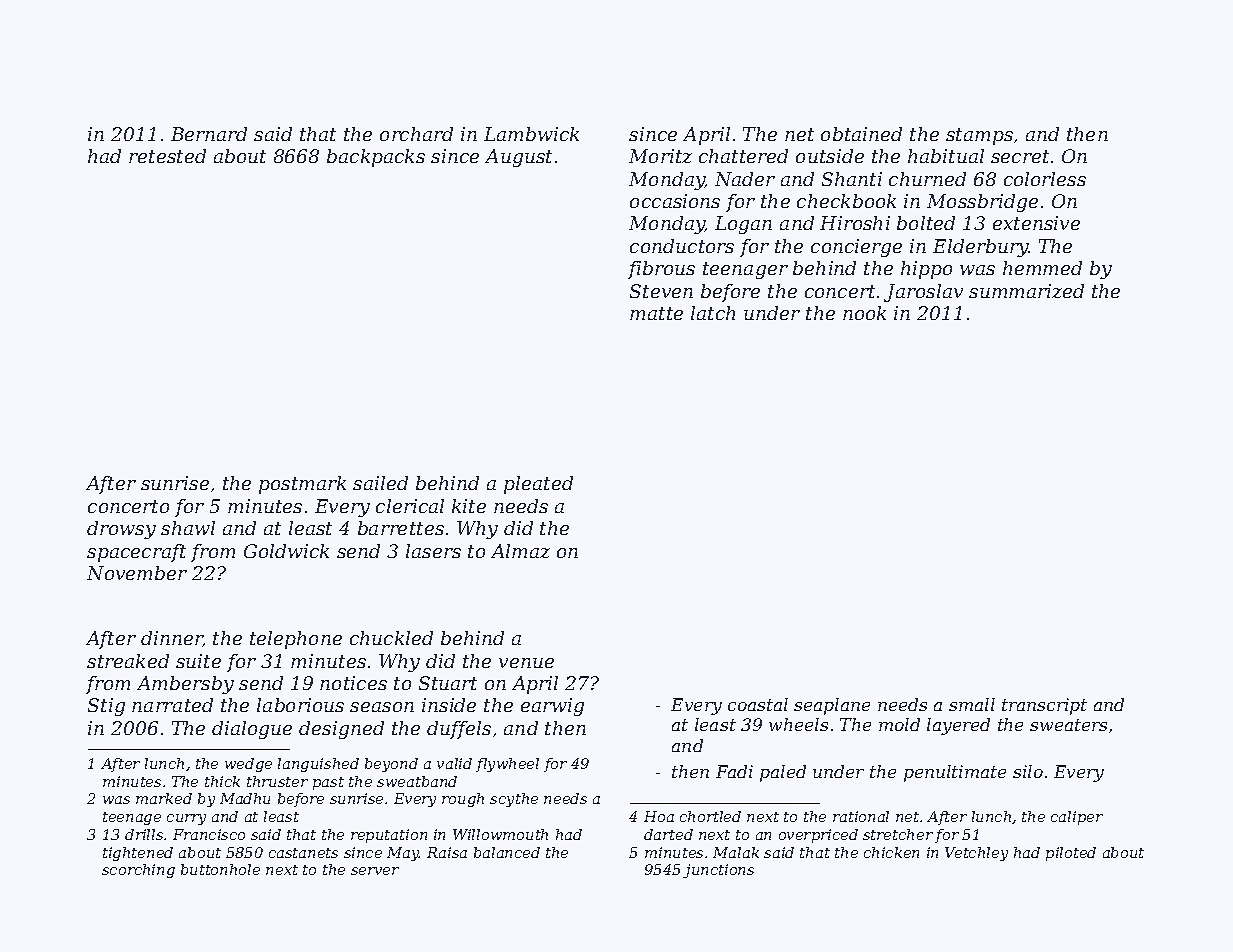  I want to click on nook, so click(864, 313).
